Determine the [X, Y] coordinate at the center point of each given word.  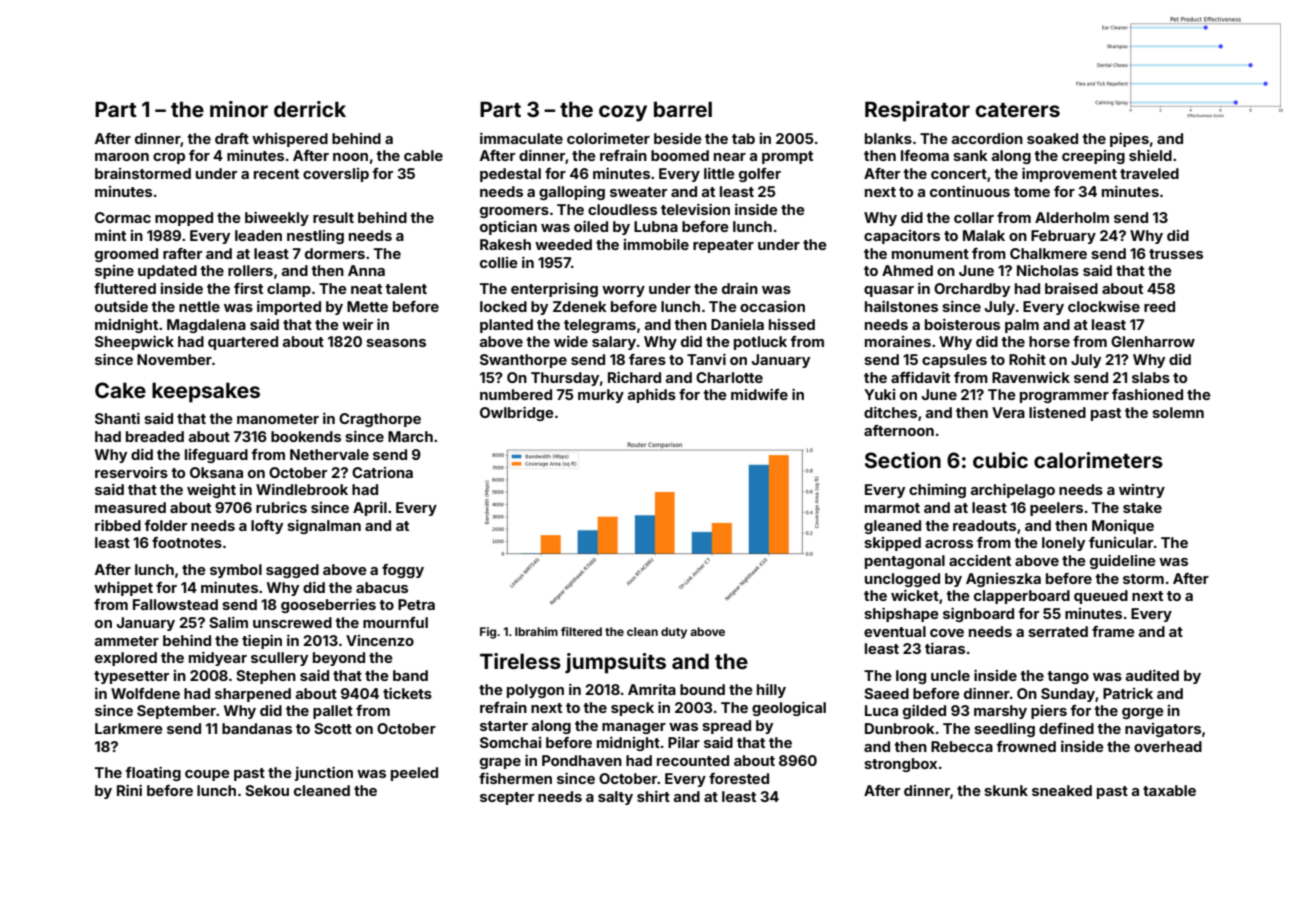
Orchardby [972, 290]
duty [674, 633]
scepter [507, 798]
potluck [760, 343]
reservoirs [131, 472]
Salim [228, 622]
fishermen [515, 778]
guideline [1123, 562]
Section [903, 460]
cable [423, 155]
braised [1071, 288]
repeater [723, 246]
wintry [1142, 491]
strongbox [900, 765]
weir [357, 324]
